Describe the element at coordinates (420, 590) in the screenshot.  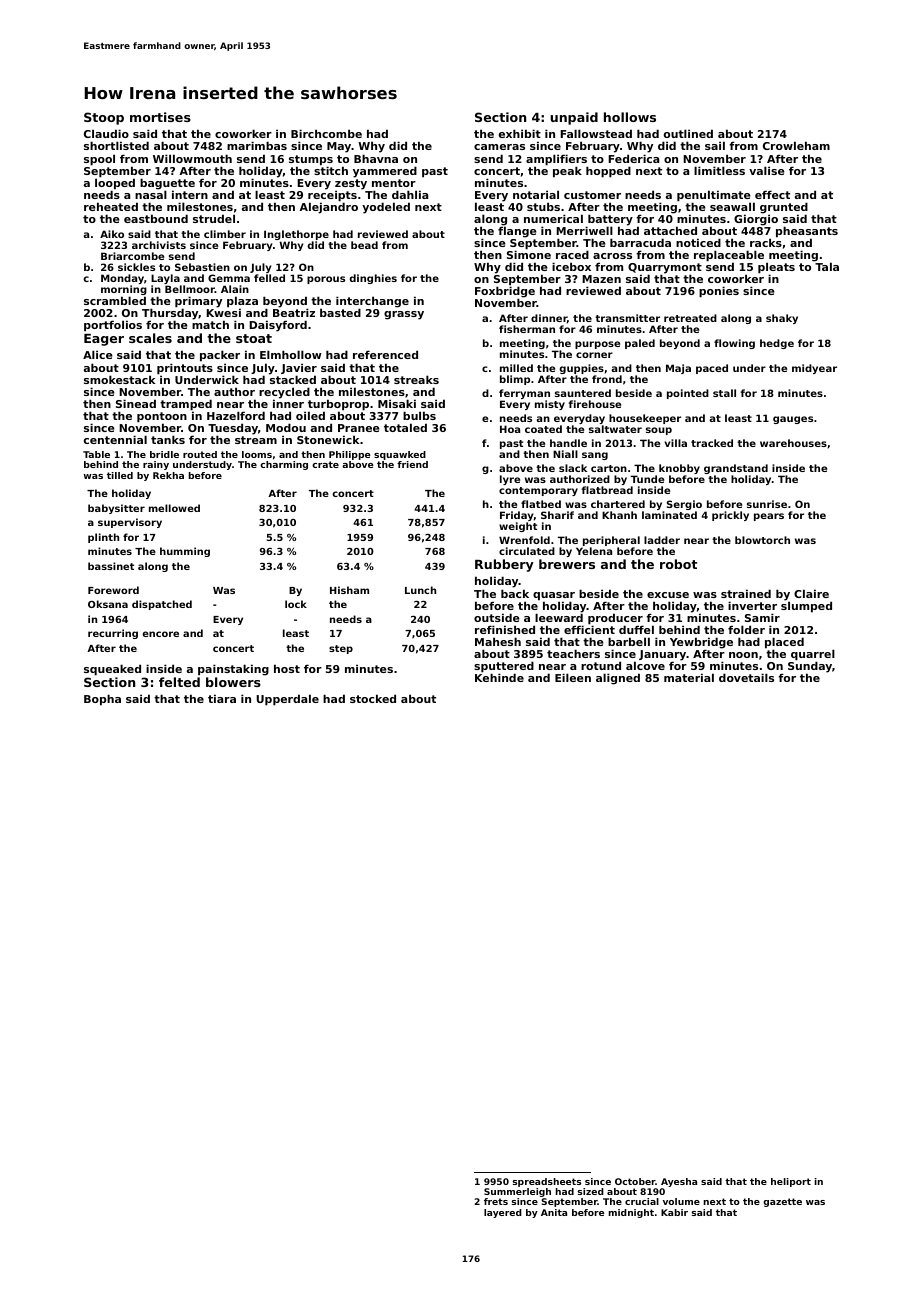
I see `Lunch` at that location.
